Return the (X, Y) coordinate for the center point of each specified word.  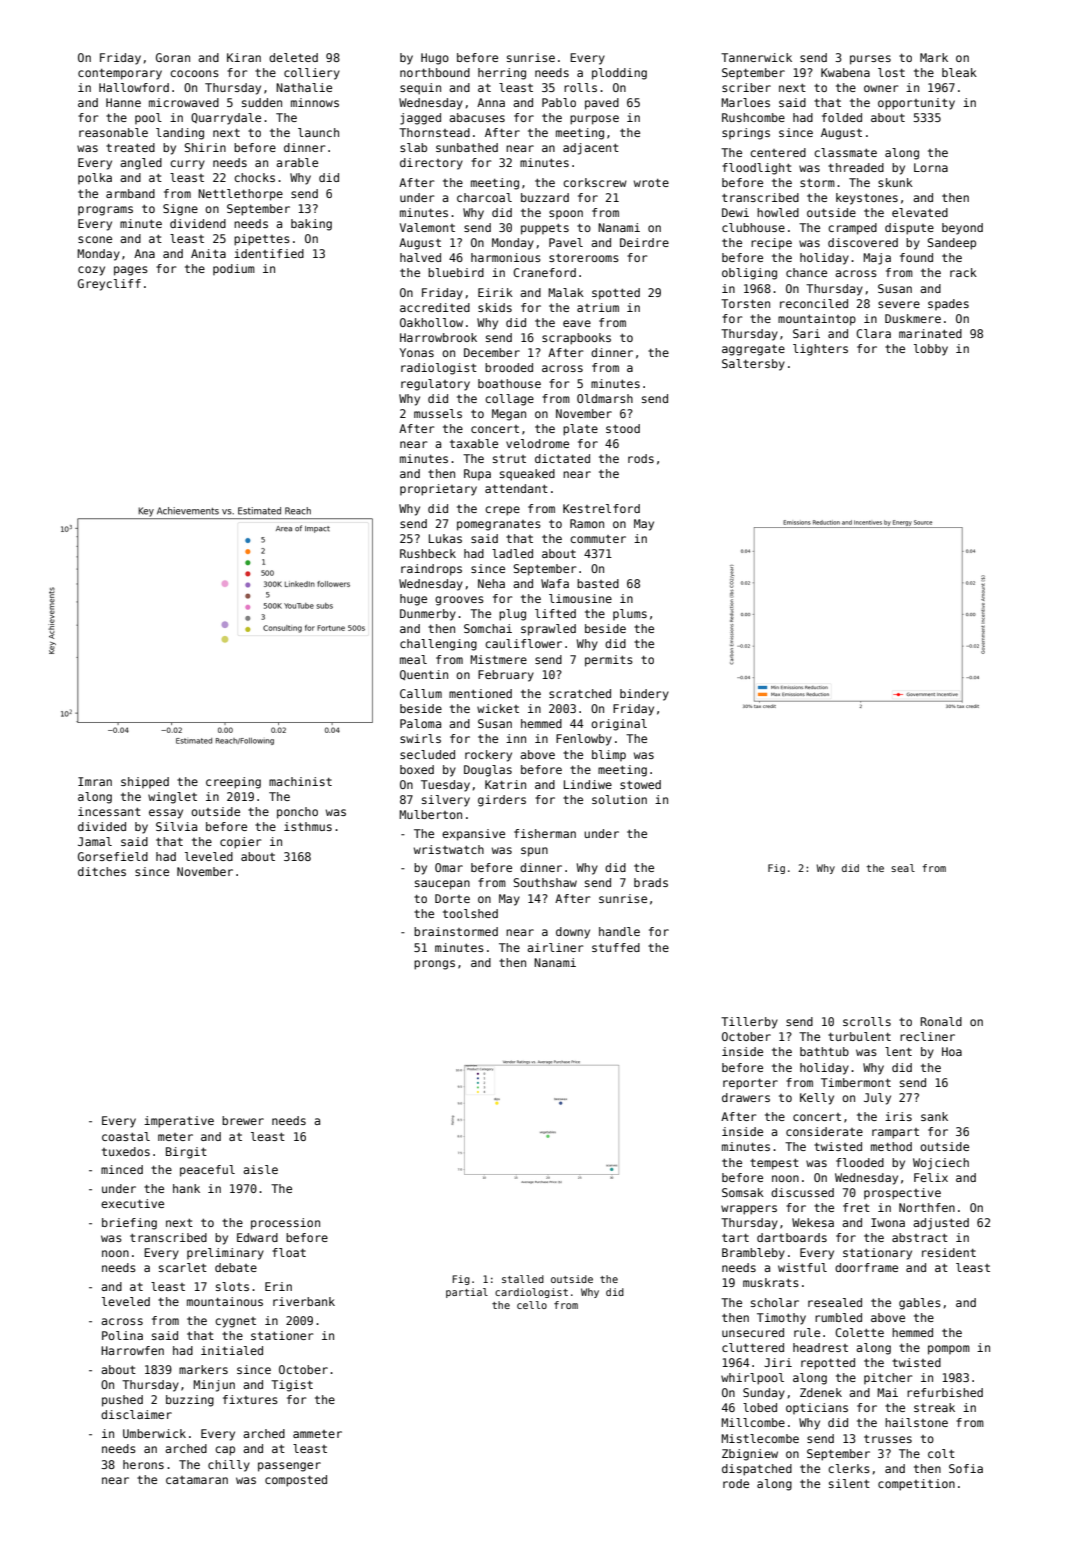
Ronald (941, 1021)
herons (143, 1464)
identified (269, 253)
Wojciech (941, 1164)
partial (467, 1293)
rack (963, 272)
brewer (243, 1120)
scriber (746, 87)
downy (573, 933)
